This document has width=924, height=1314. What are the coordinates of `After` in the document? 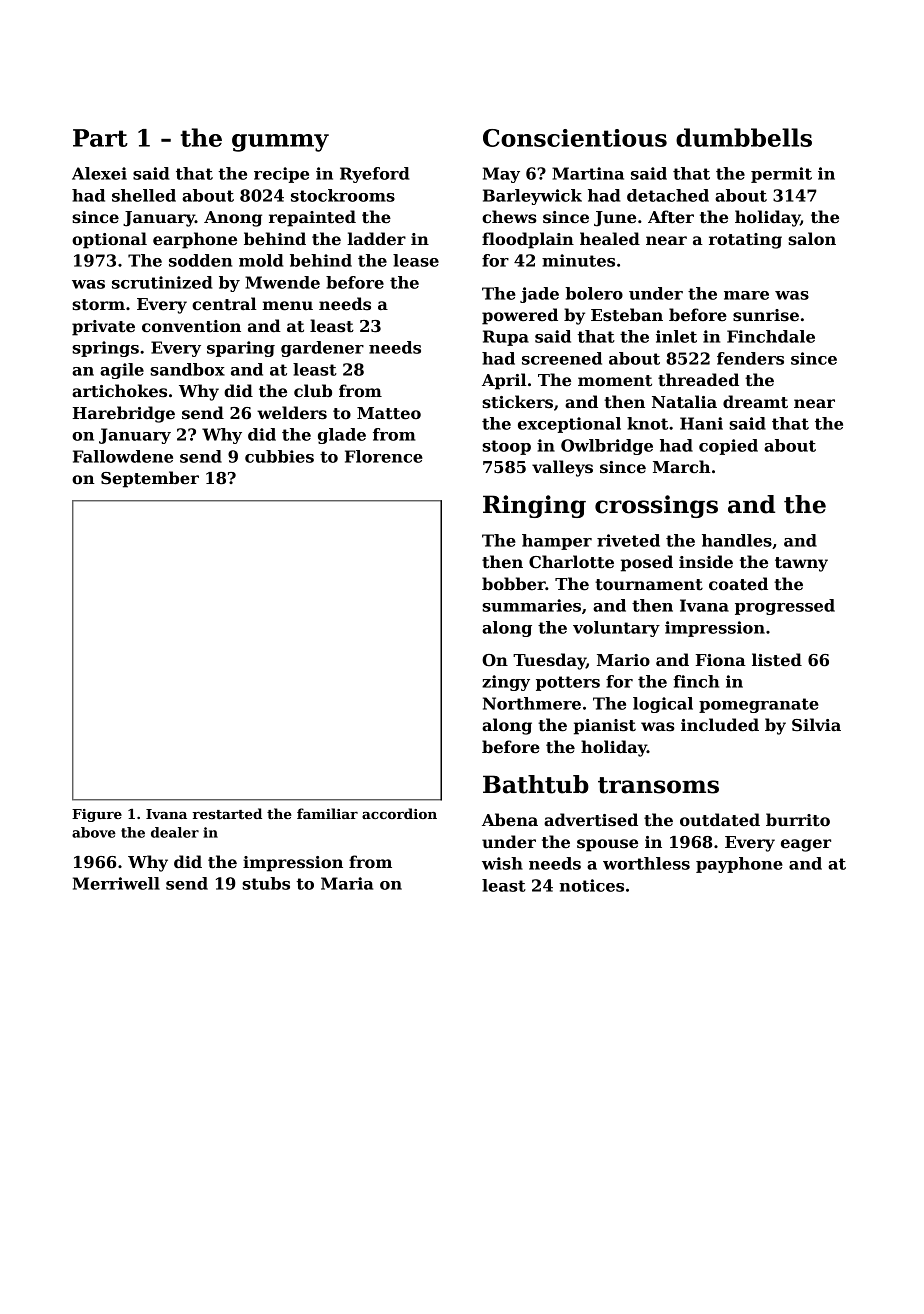 It's located at (671, 217).
